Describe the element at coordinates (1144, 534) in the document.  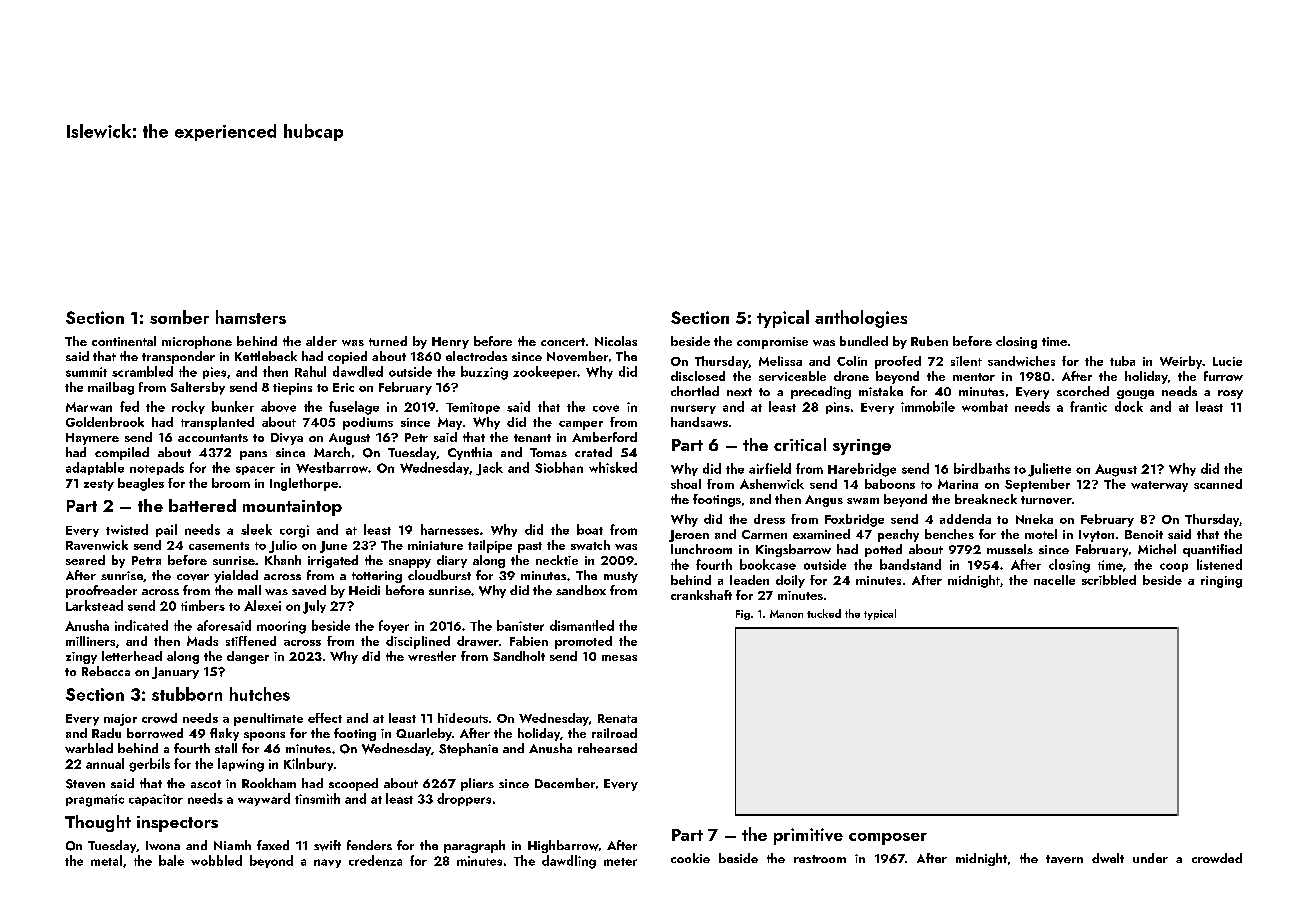
I see `Benoit` at that location.
